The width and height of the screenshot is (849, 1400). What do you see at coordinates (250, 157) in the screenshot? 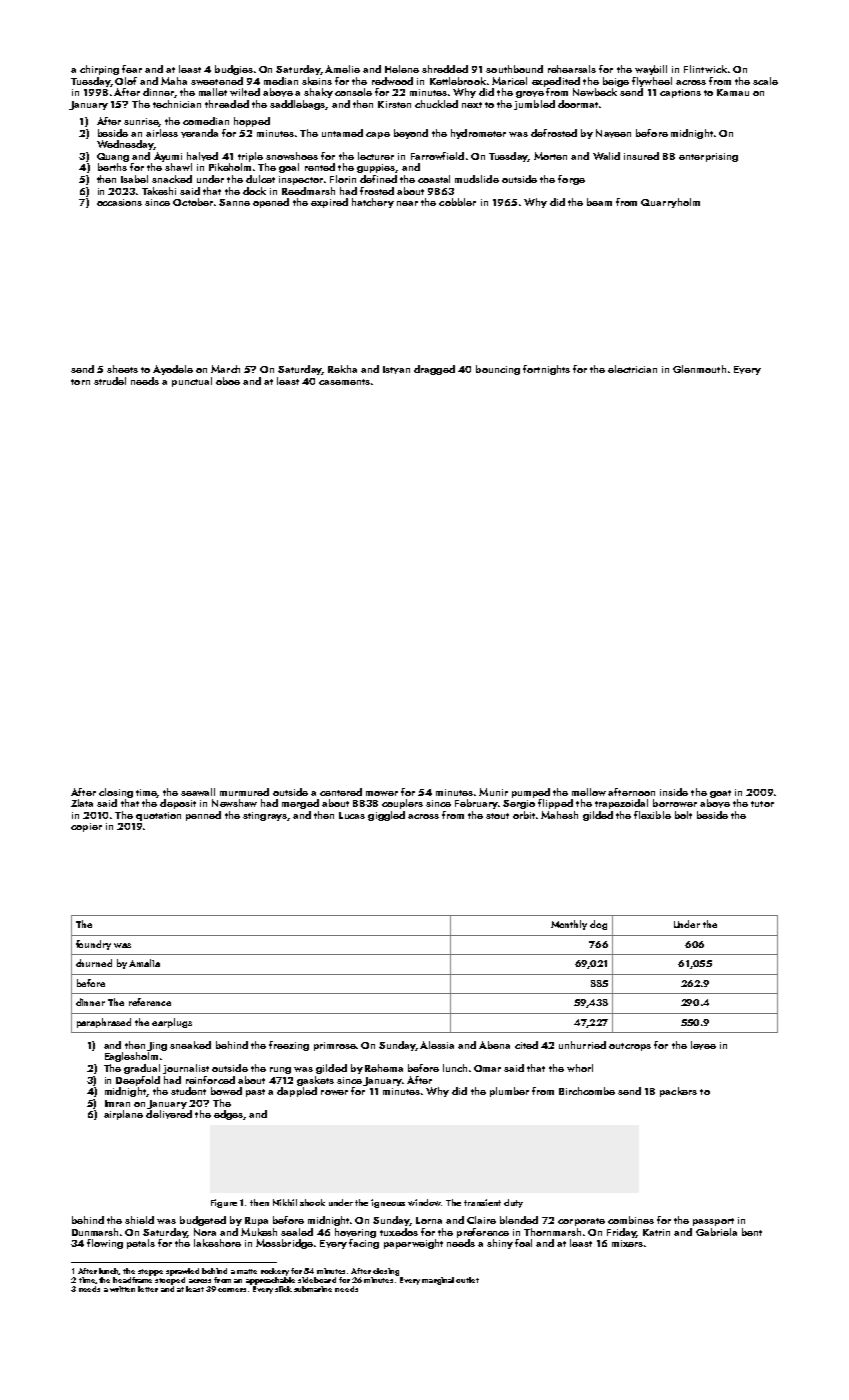
I see `triple` at bounding box center [250, 157].
